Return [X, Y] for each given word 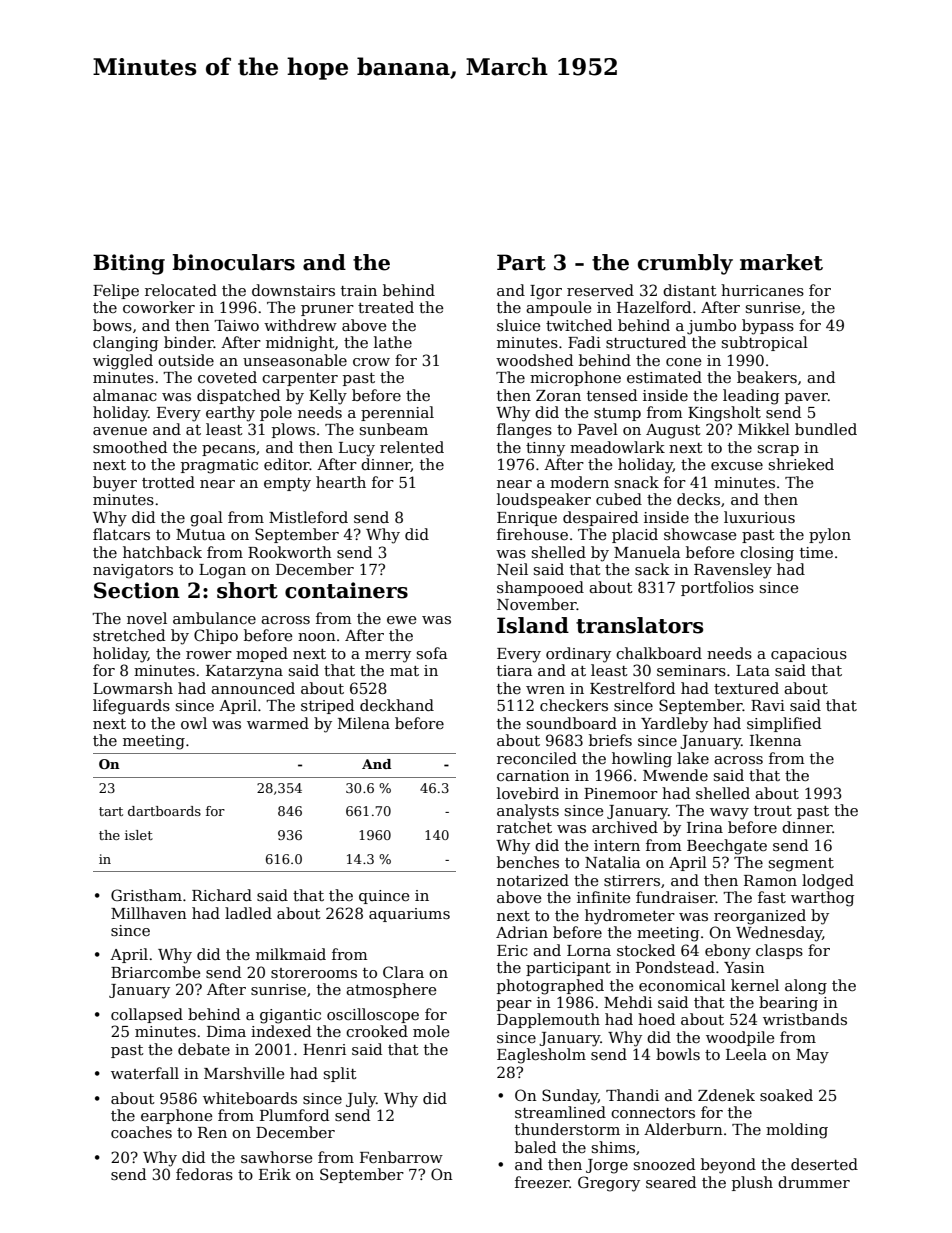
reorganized [760, 917]
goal [206, 519]
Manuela [647, 552]
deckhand [397, 705]
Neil [512, 569]
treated [386, 307]
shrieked [801, 464]
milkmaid [291, 954]
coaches [141, 1132]
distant [690, 290]
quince [384, 897]
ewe [401, 620]
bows [112, 325]
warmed [278, 723]
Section [137, 590]
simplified [784, 724]
